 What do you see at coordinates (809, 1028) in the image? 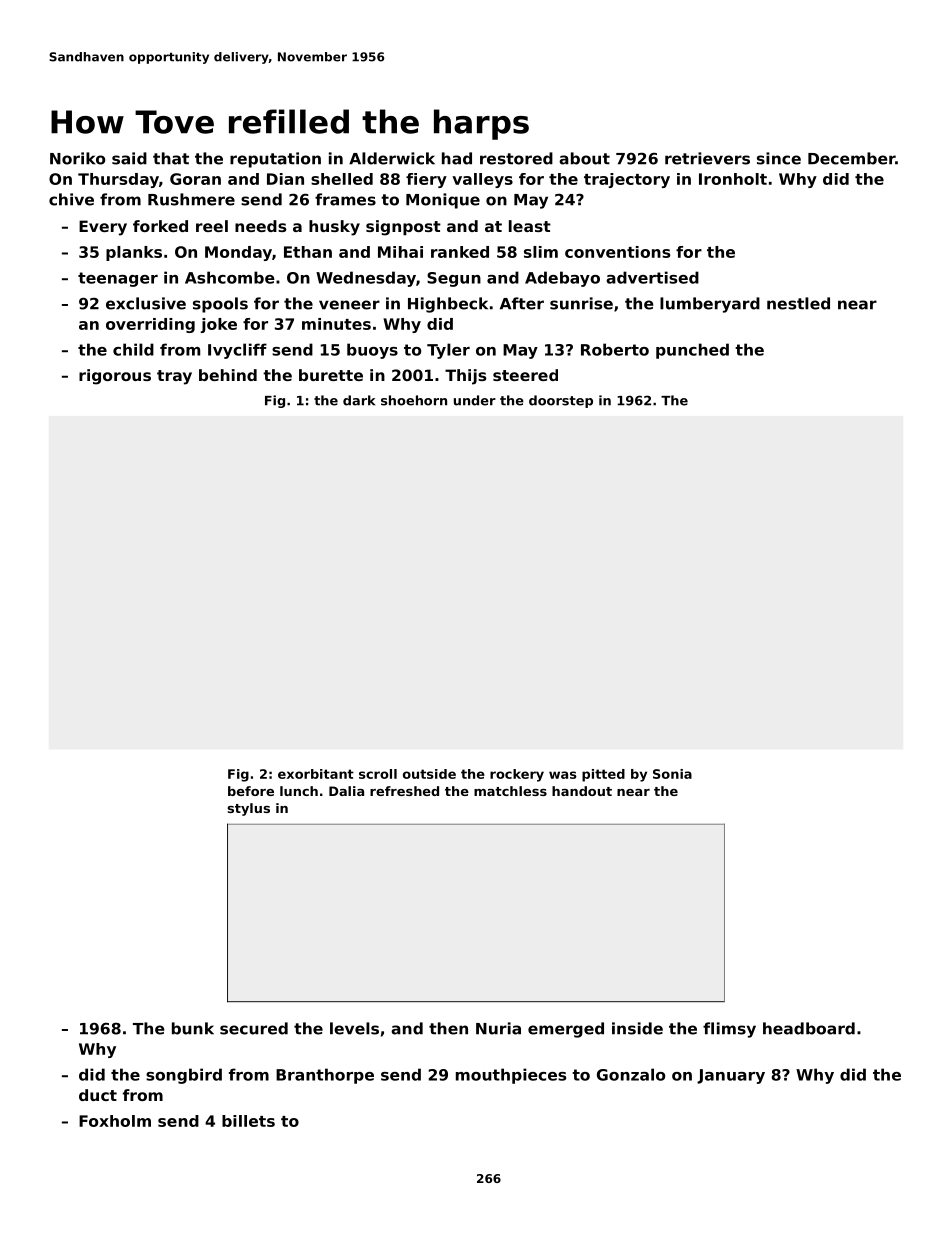
I see `headboard` at bounding box center [809, 1028].
